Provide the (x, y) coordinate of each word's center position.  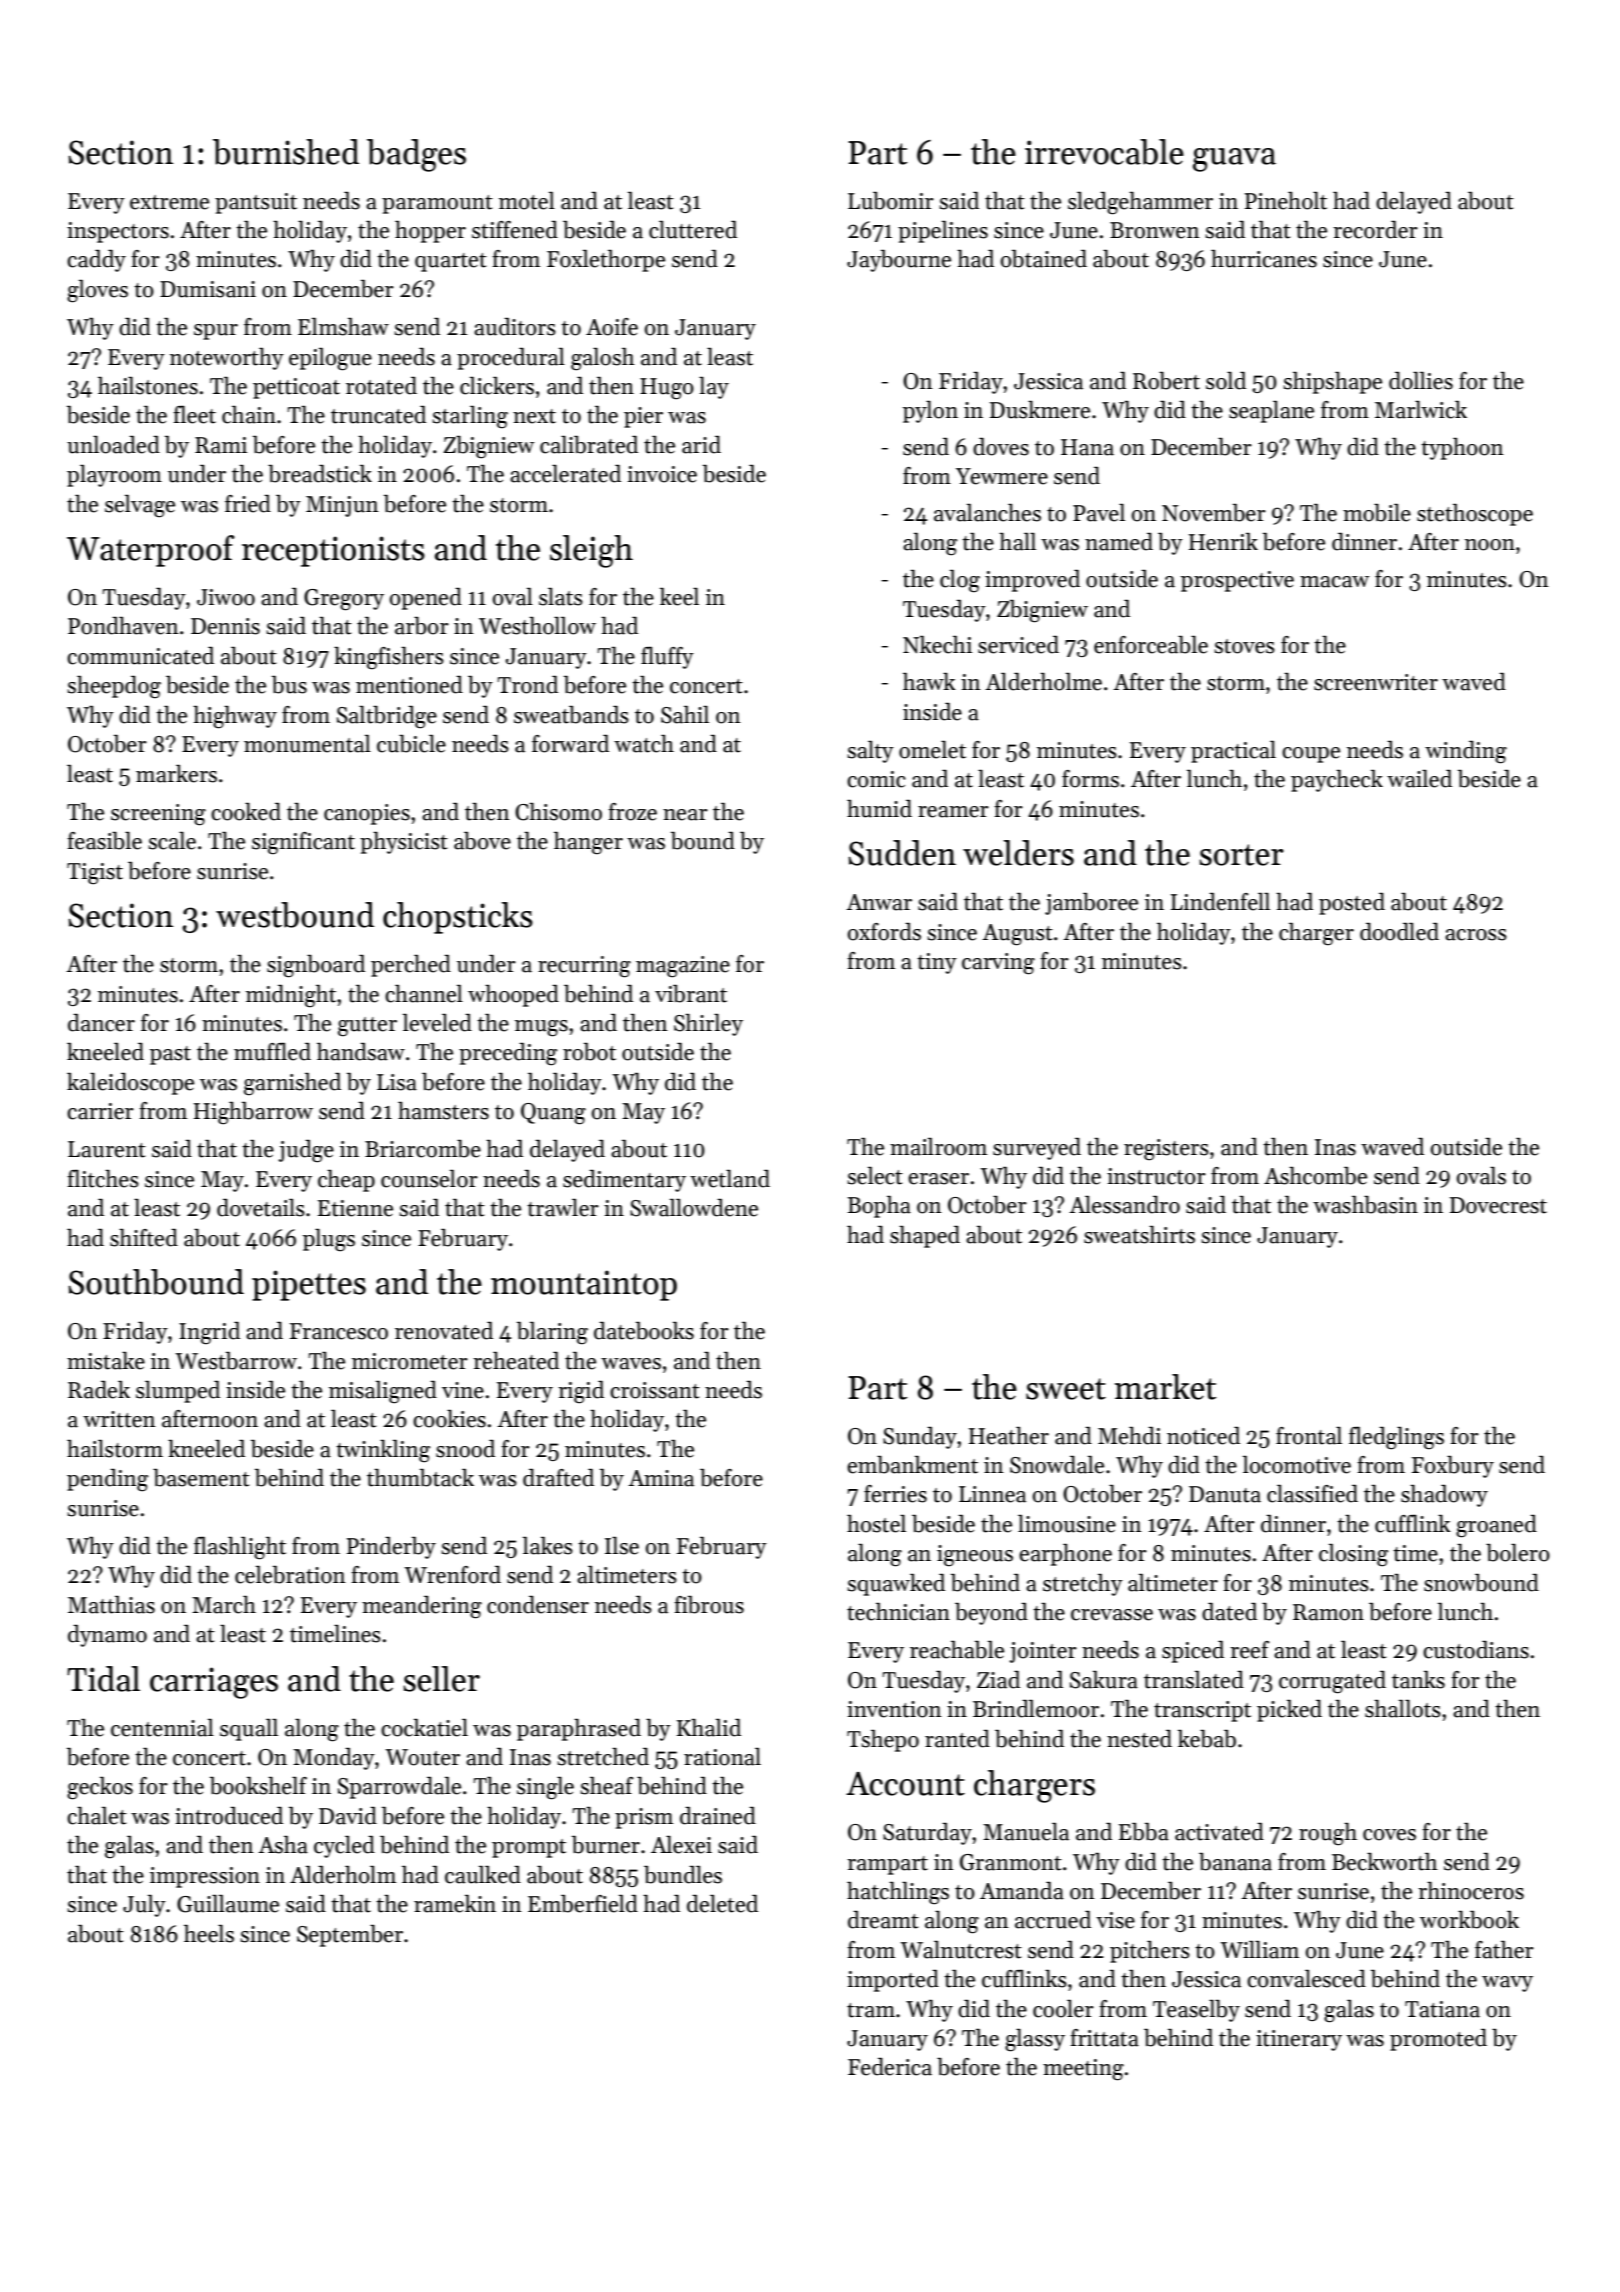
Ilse (622, 1546)
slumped (178, 1392)
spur (216, 332)
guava (1234, 160)
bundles (683, 1875)
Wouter (422, 1757)
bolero (1518, 1553)
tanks (1418, 1680)
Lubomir (891, 201)
